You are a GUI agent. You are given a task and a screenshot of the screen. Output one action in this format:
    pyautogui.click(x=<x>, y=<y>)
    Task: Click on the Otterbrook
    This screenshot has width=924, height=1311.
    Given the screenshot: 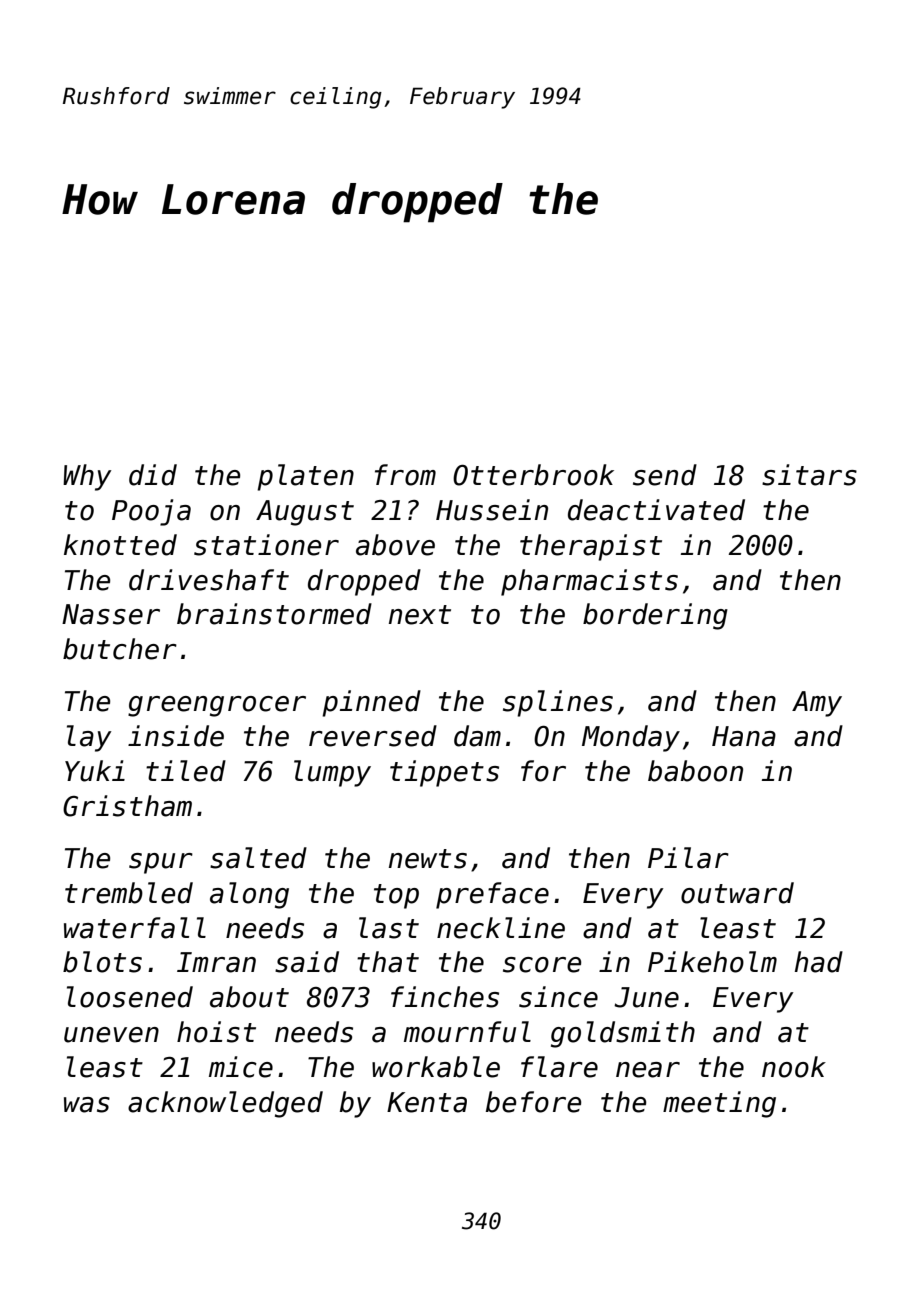 What is the action you would take?
    pyautogui.click(x=533, y=475)
